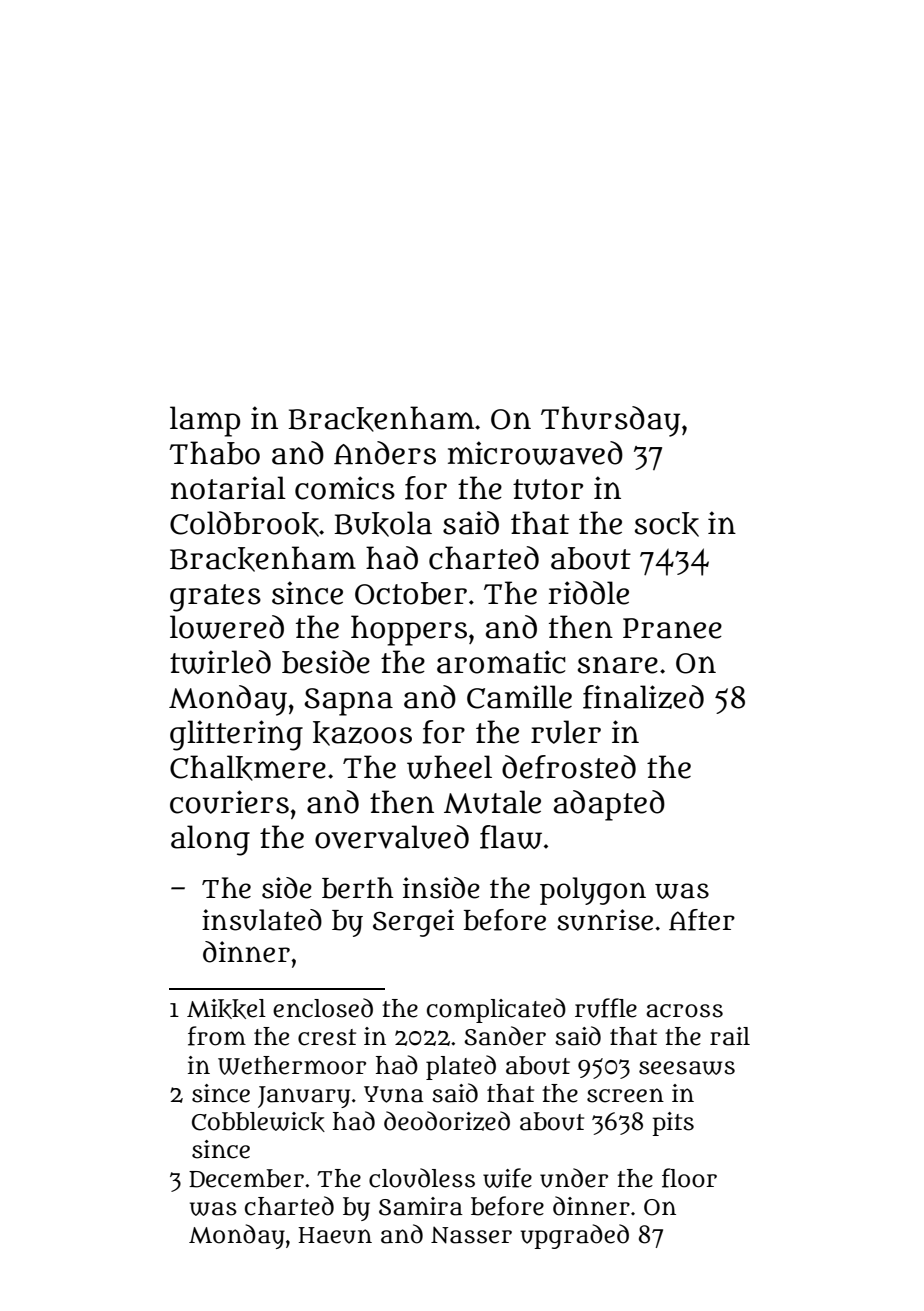 Image resolution: width=924 pixels, height=1311 pixels. What do you see at coordinates (394, 1094) in the document?
I see `Yuna` at bounding box center [394, 1094].
